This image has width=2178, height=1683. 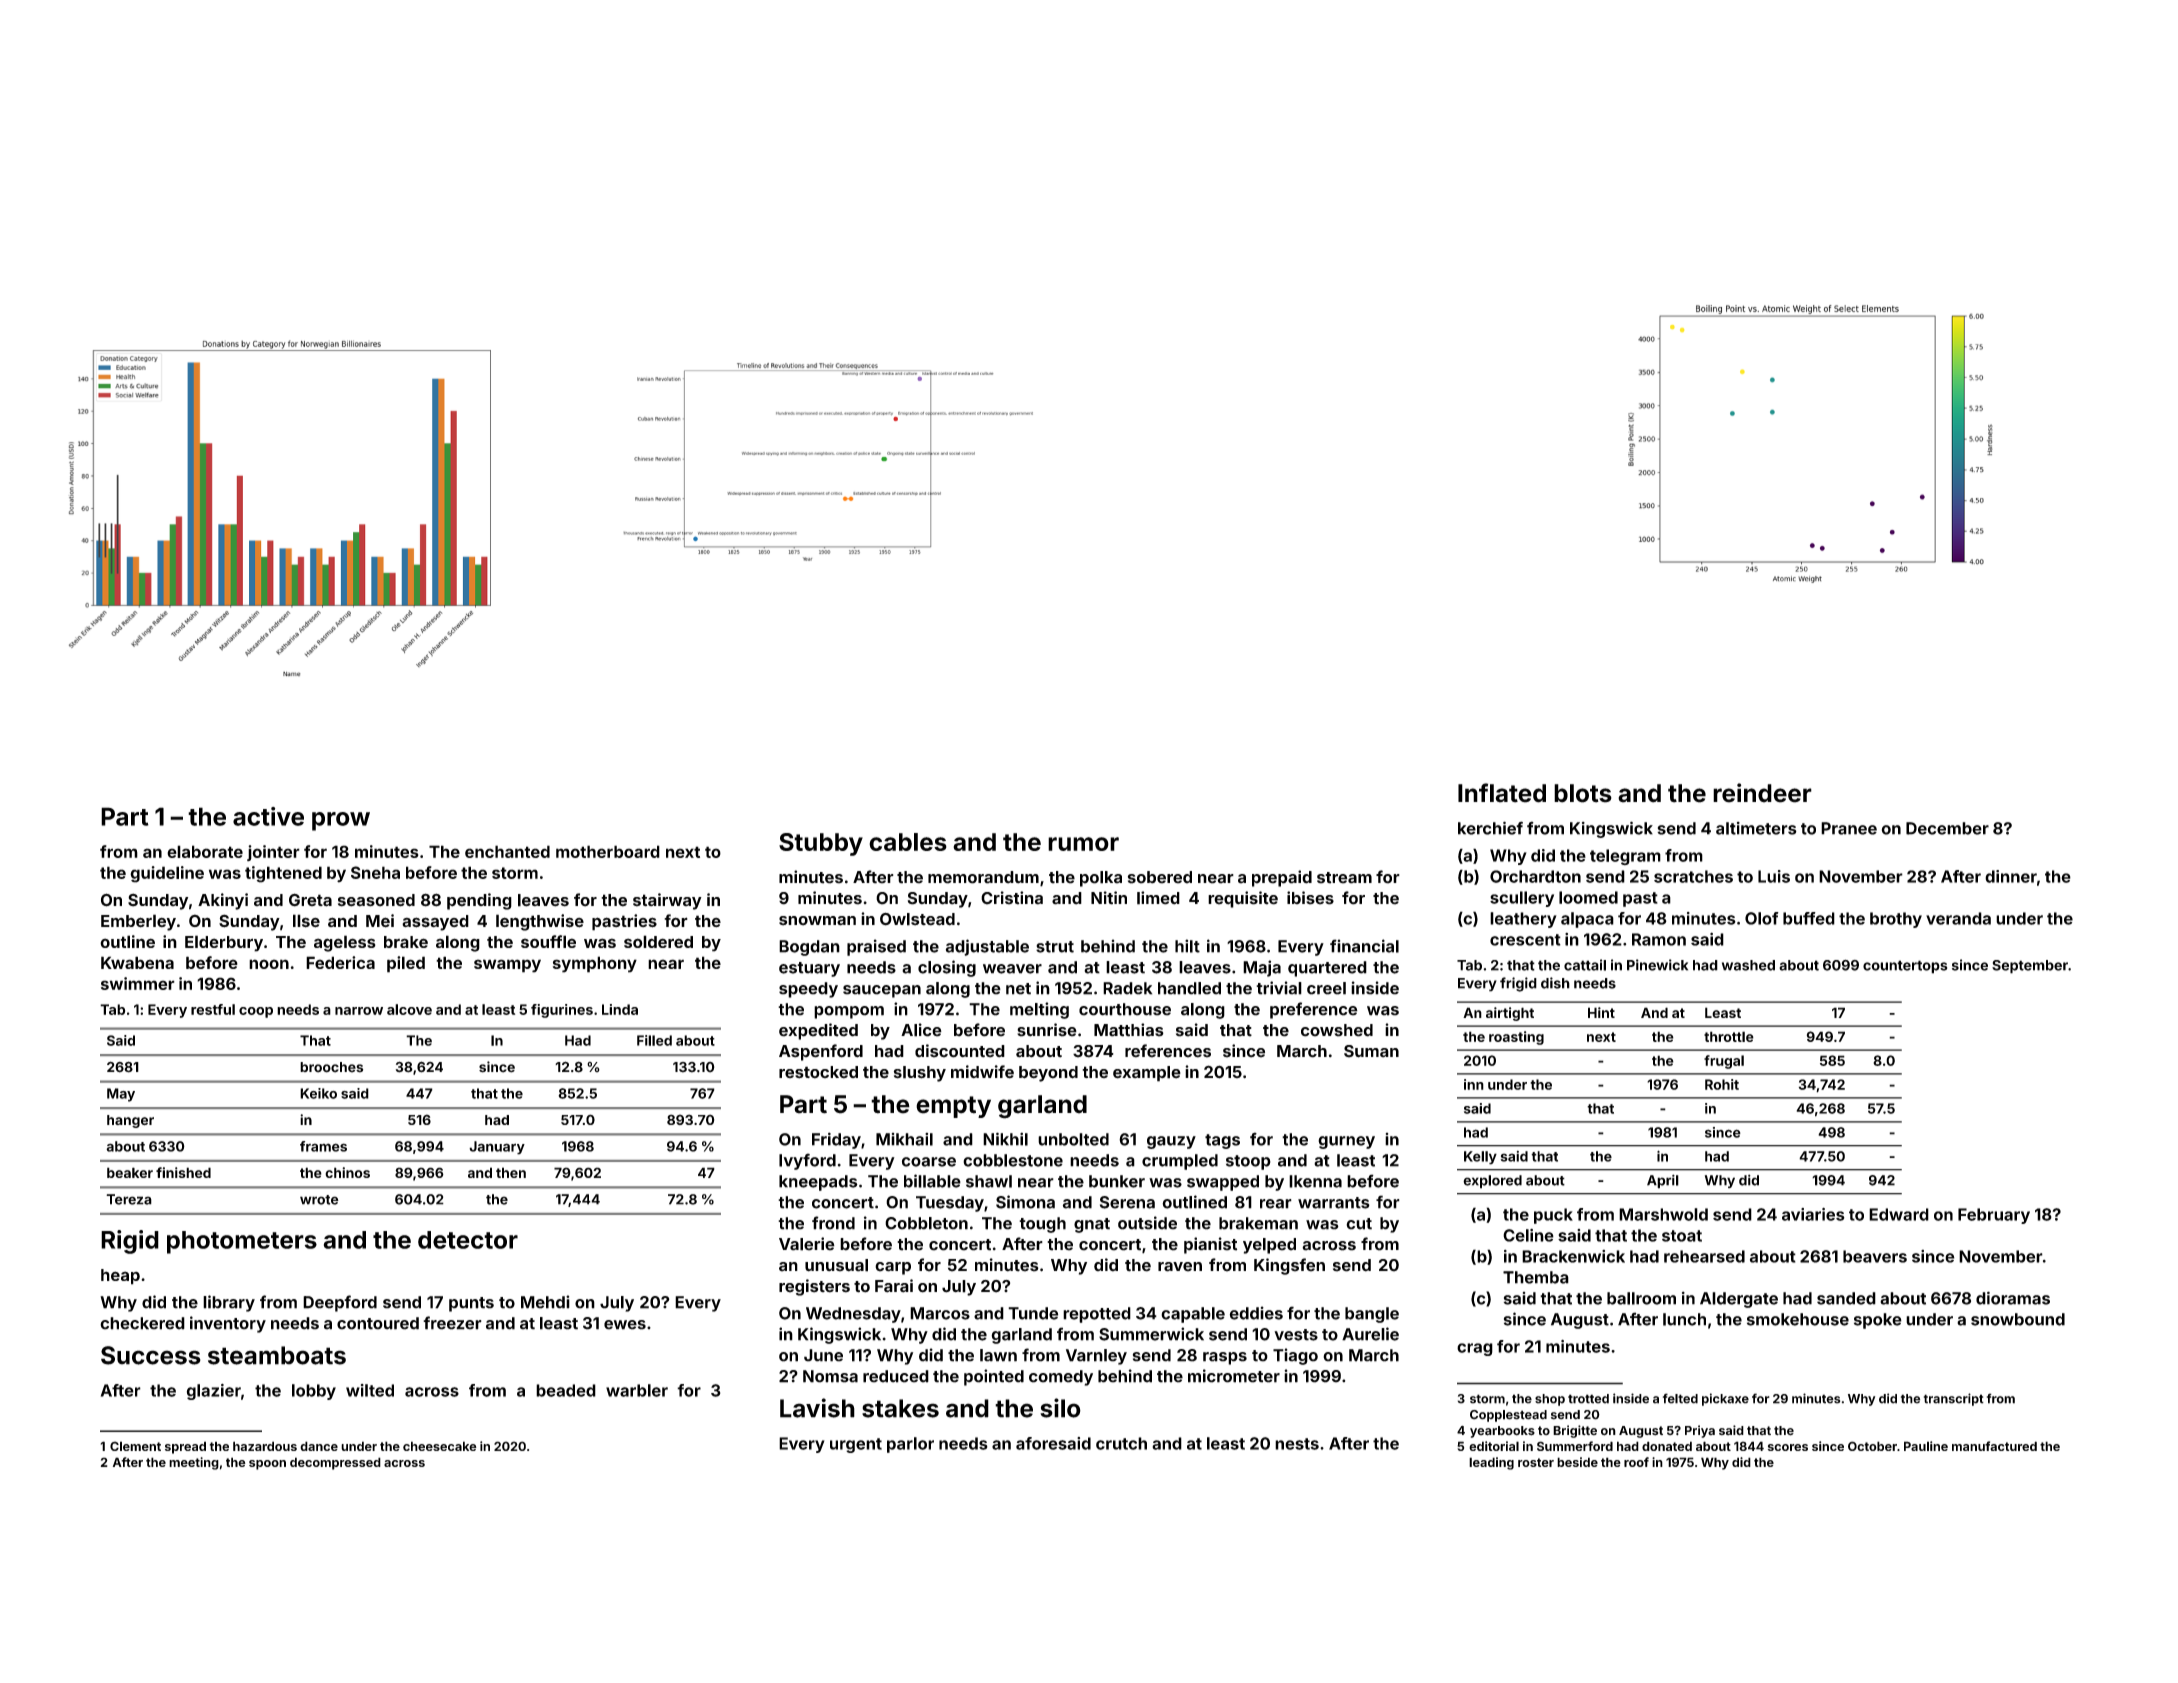 What do you see at coordinates (268, 816) in the image?
I see `active` at bounding box center [268, 816].
